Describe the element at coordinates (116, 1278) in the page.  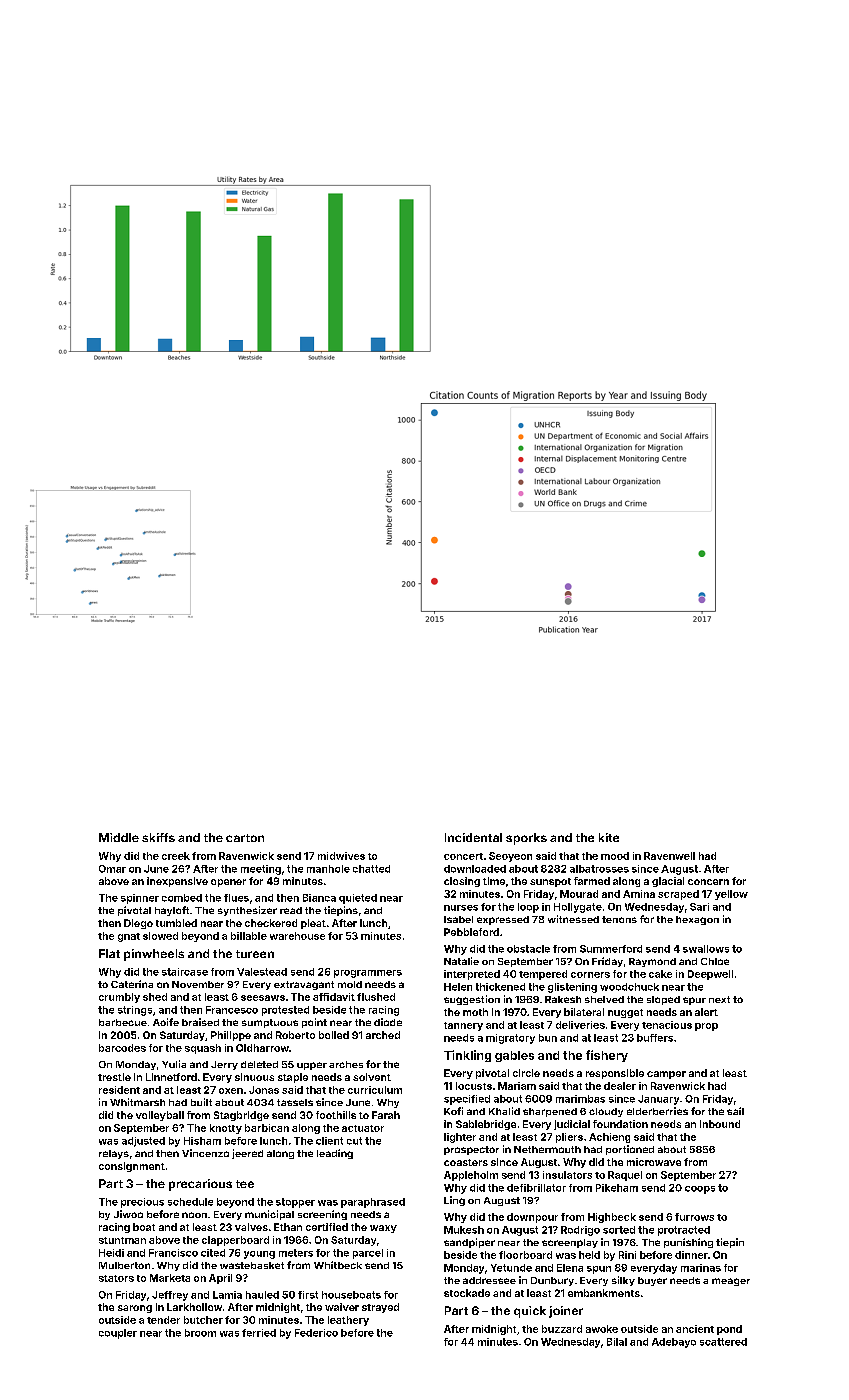
I see `stators` at that location.
